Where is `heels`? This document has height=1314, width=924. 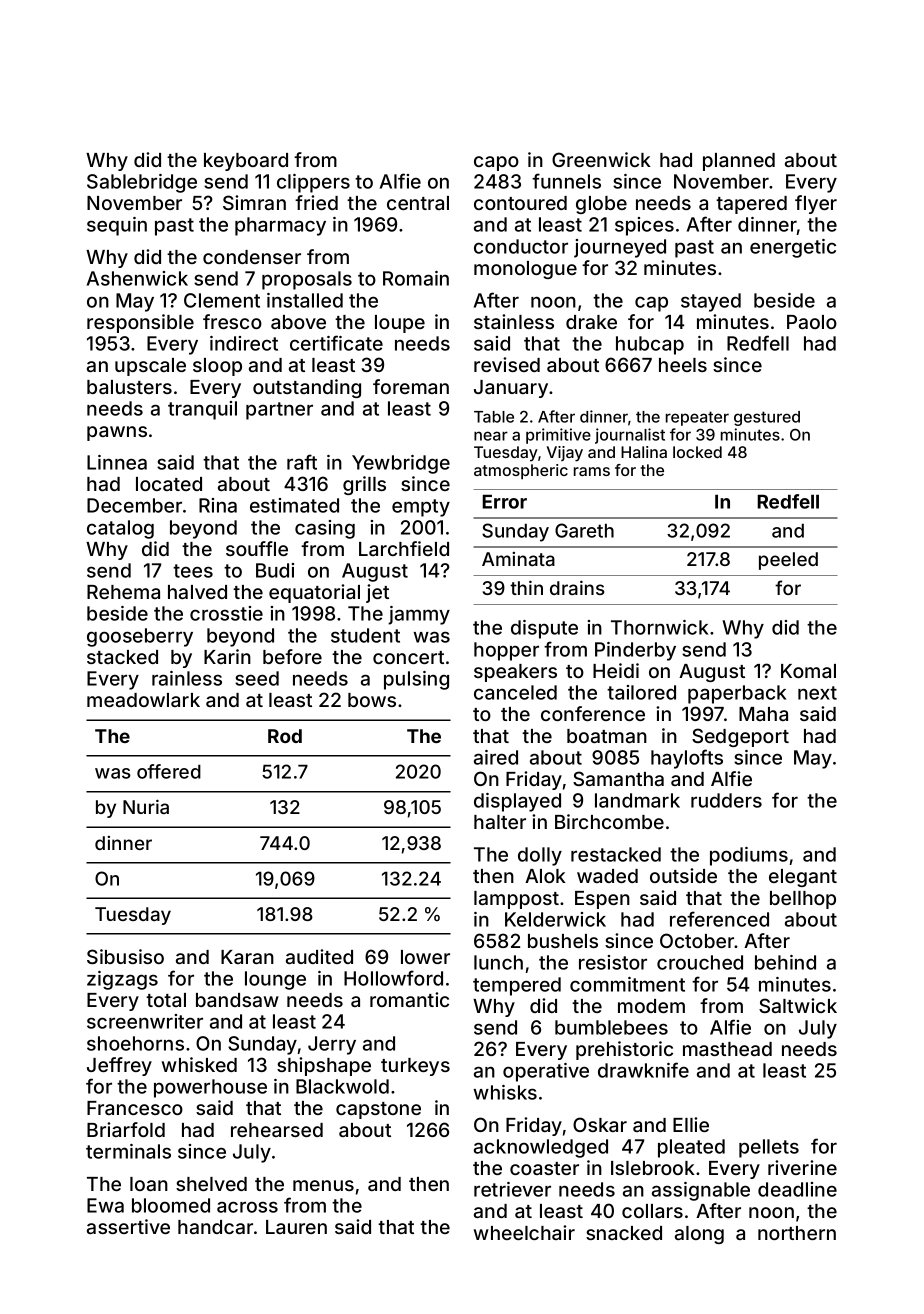
heels is located at coordinates (683, 365).
